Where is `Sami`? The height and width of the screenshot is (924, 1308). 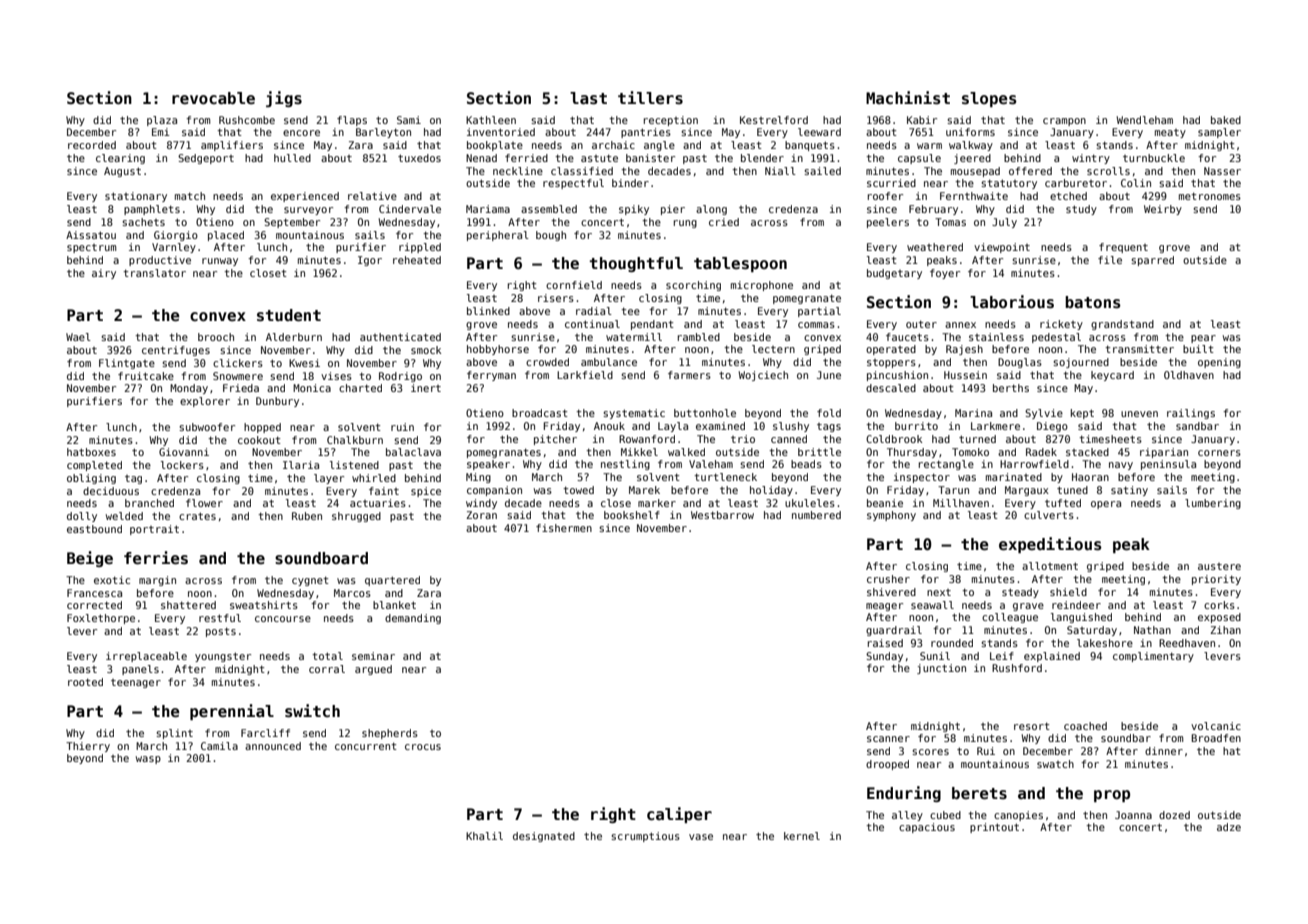
Sami is located at coordinates (409, 120).
